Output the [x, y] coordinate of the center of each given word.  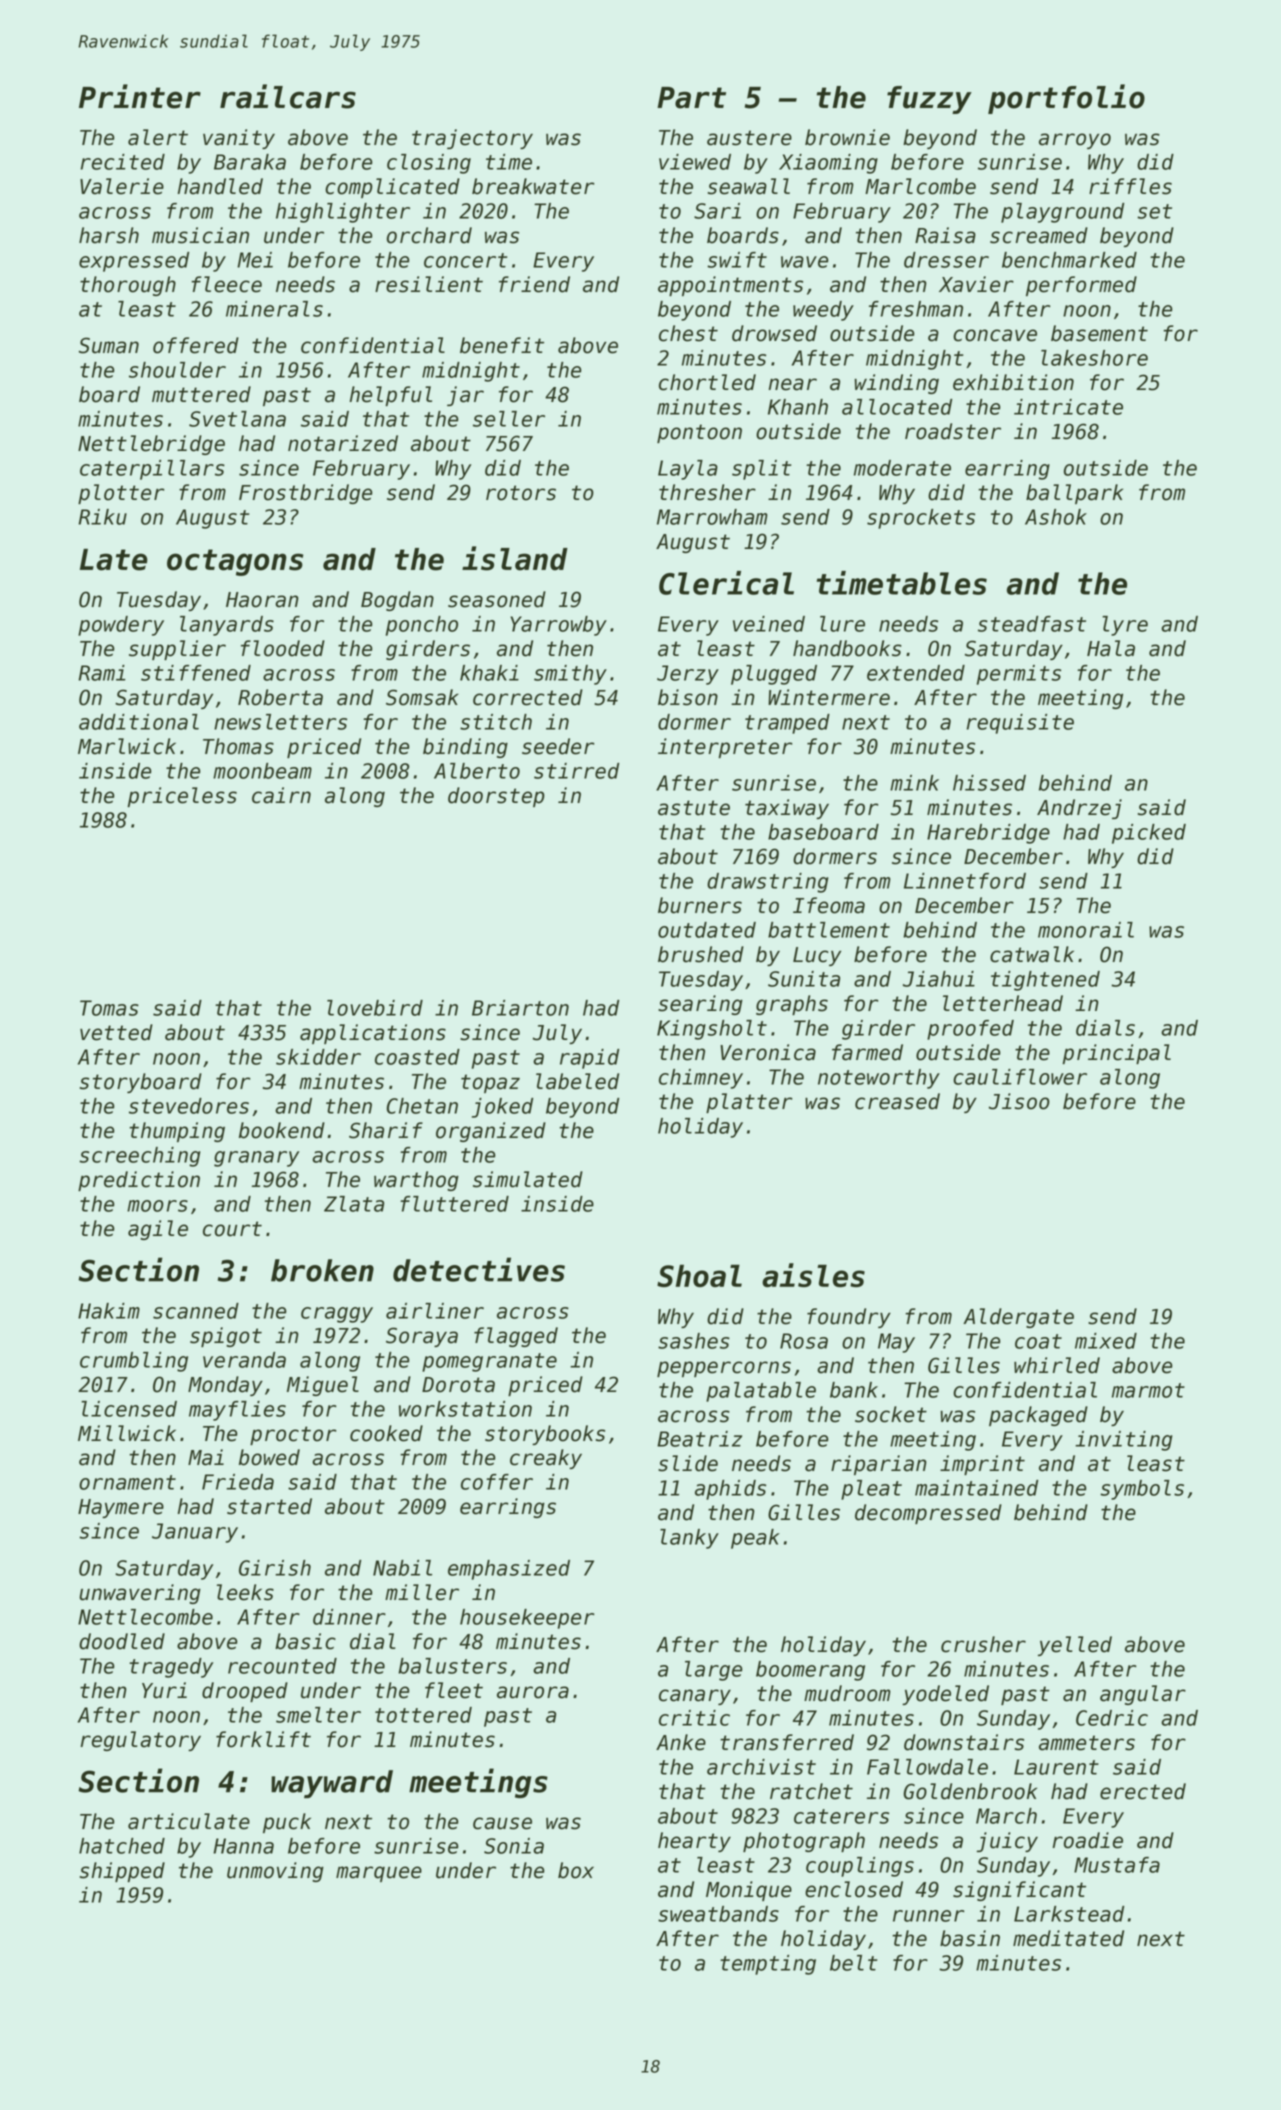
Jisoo [1019, 1101]
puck [287, 1823]
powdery [121, 626]
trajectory [472, 139]
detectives [479, 1269]
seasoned [497, 599]
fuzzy [929, 100]
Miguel [323, 1386]
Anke [681, 1742]
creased [897, 1101]
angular [1143, 1695]
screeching [140, 1157]
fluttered [454, 1204]
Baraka [250, 162]
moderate [902, 468]
